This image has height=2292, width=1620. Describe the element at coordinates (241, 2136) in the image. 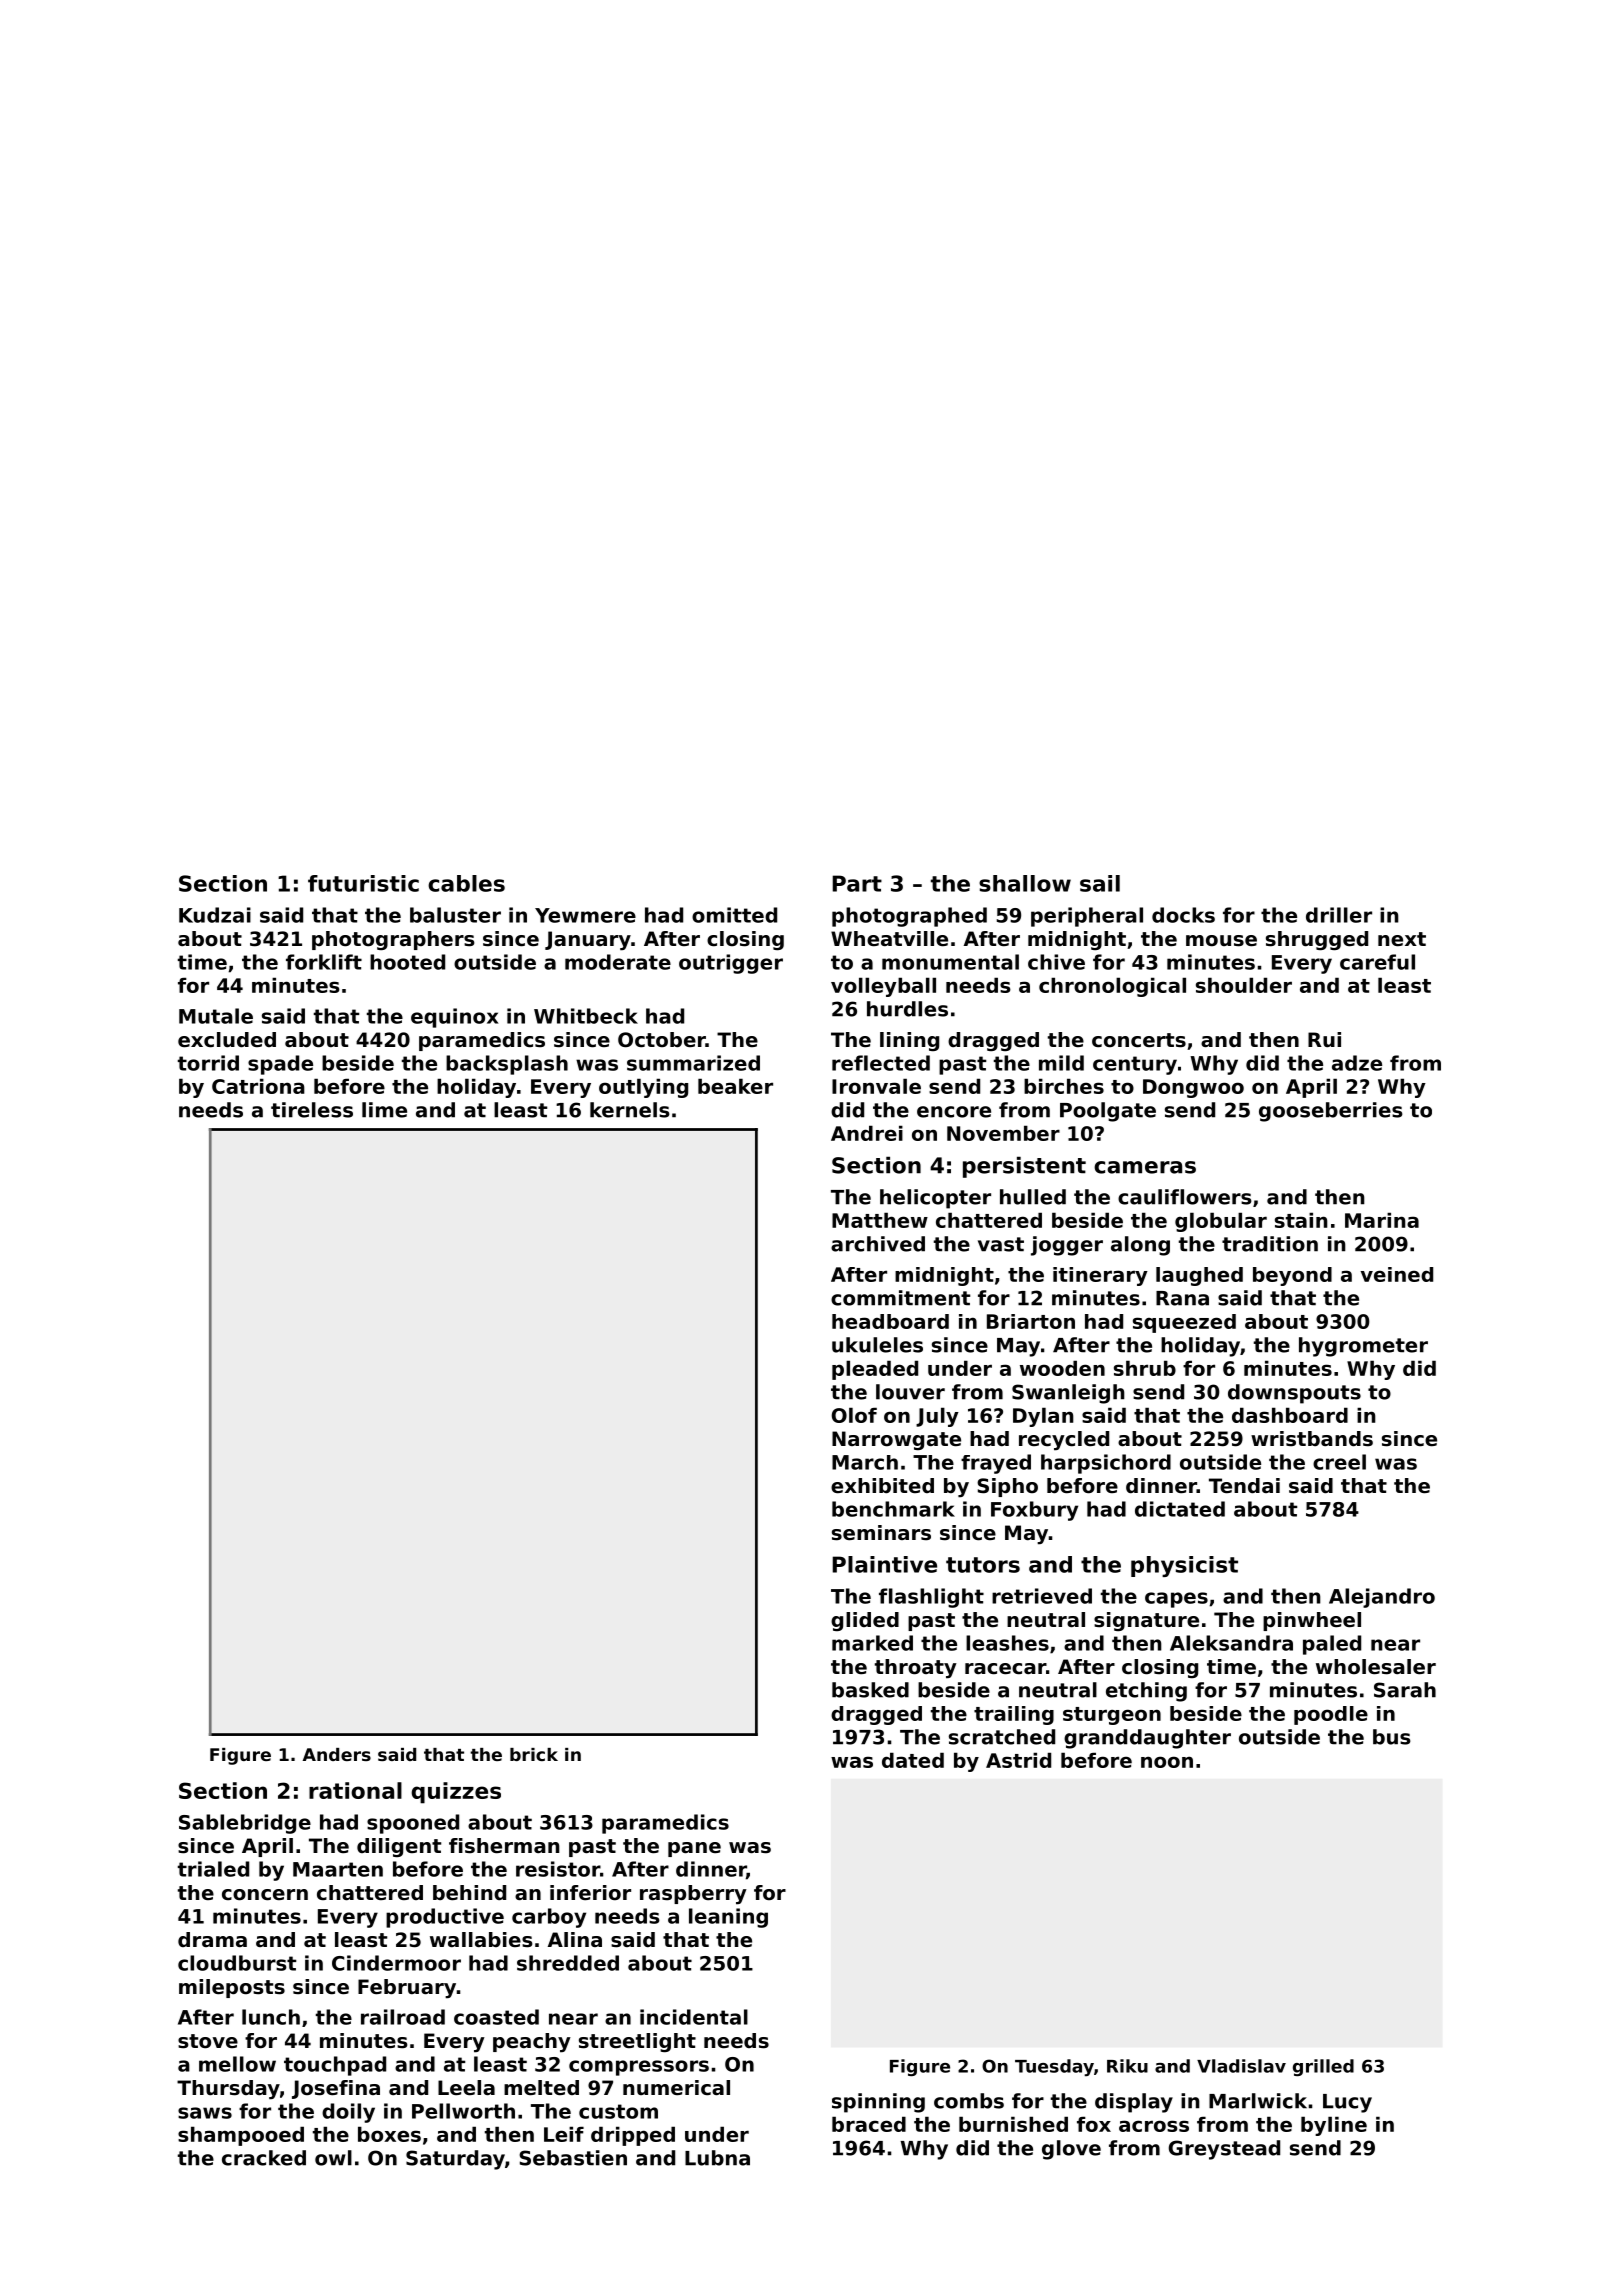

I see `shampooed` at that location.
